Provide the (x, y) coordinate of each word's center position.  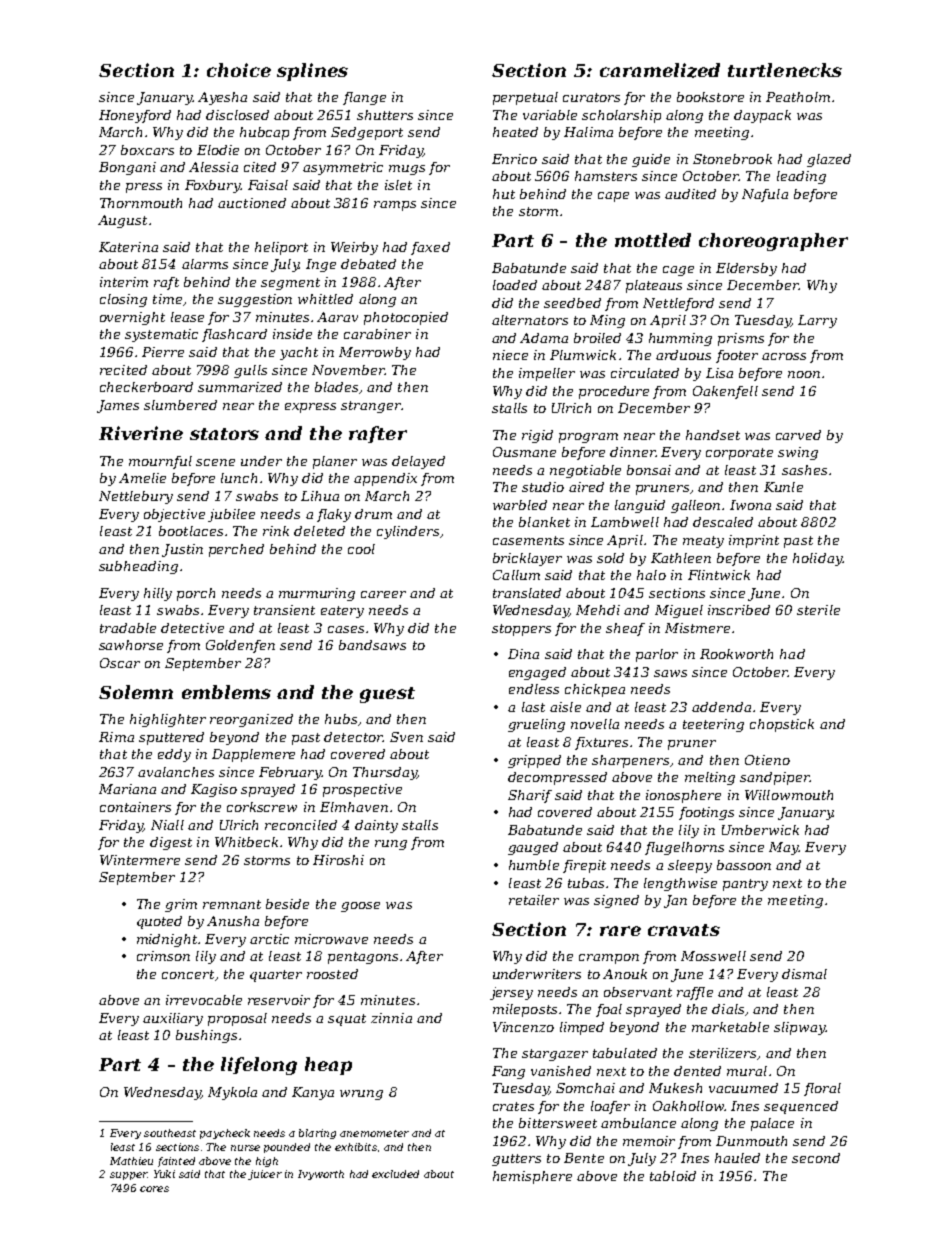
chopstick (782, 725)
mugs (407, 170)
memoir (649, 1141)
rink (276, 531)
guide (651, 160)
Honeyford (135, 116)
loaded (515, 285)
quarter (276, 976)
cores (154, 1189)
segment (290, 284)
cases (346, 629)
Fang (508, 1072)
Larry (817, 321)
